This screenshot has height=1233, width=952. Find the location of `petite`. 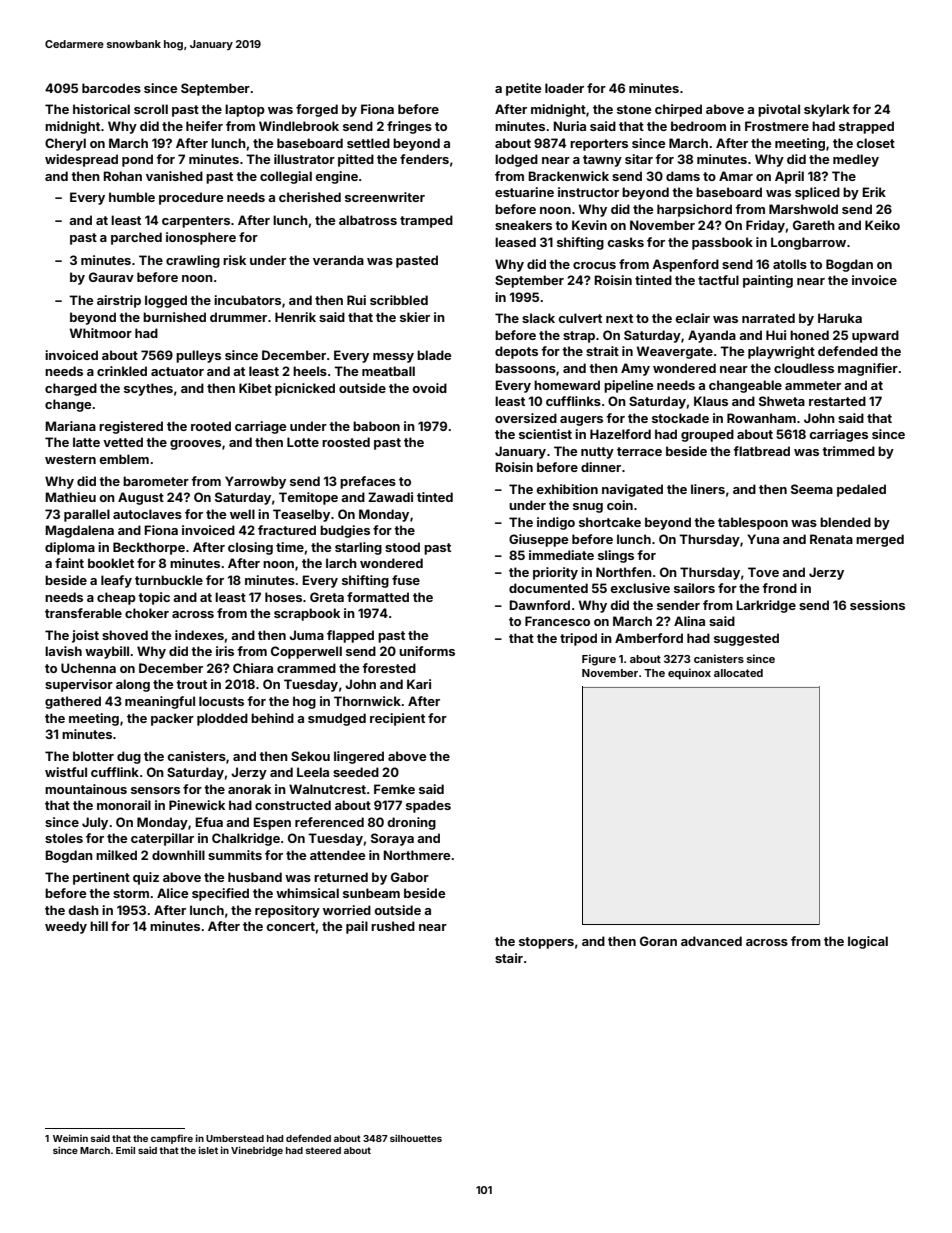

petite is located at coordinates (523, 89).
